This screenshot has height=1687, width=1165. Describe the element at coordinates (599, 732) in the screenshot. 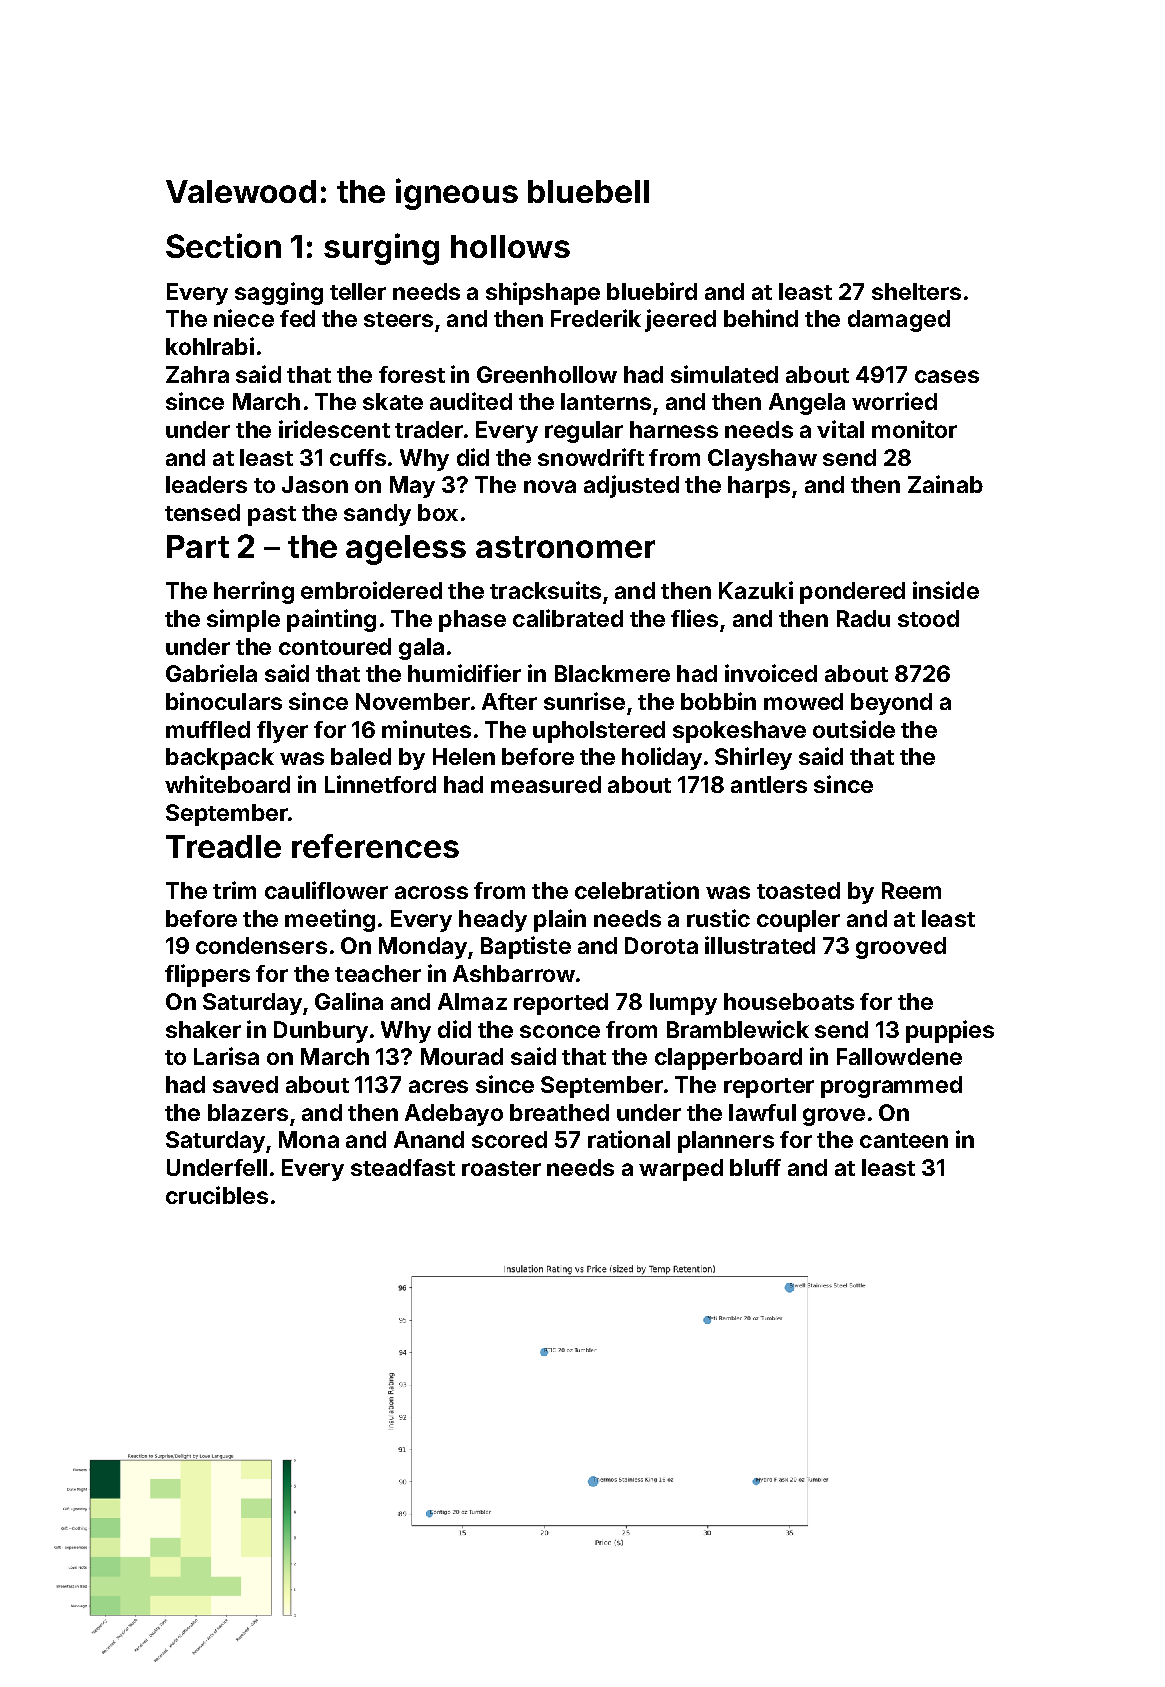

I see `upholstered` at that location.
